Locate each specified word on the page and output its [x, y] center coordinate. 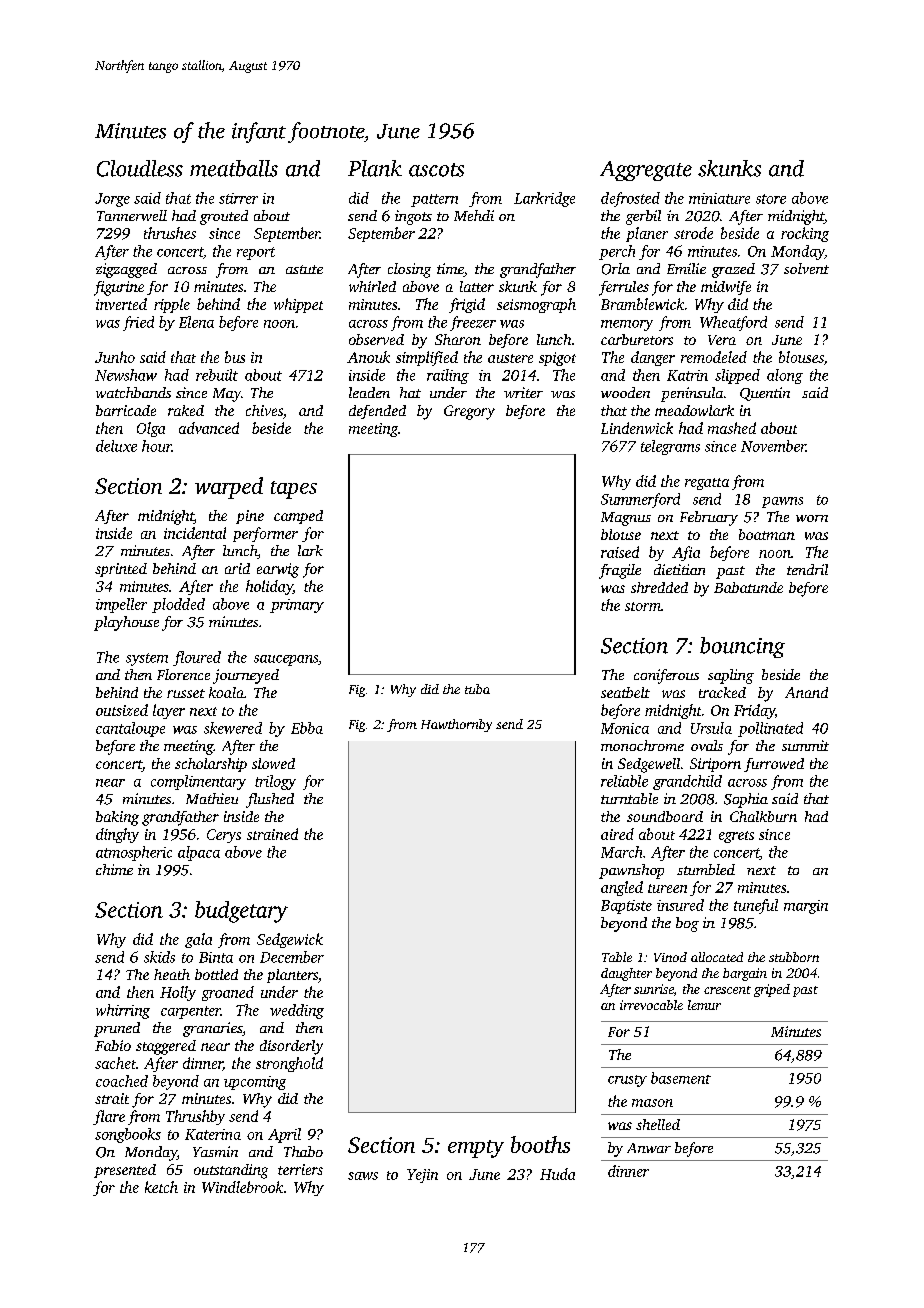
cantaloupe [130, 729]
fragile [620, 571]
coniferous [666, 676]
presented [125, 1171]
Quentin [765, 394]
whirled [372, 286]
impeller [121, 605]
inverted [121, 304]
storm [643, 606]
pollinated [770, 729]
